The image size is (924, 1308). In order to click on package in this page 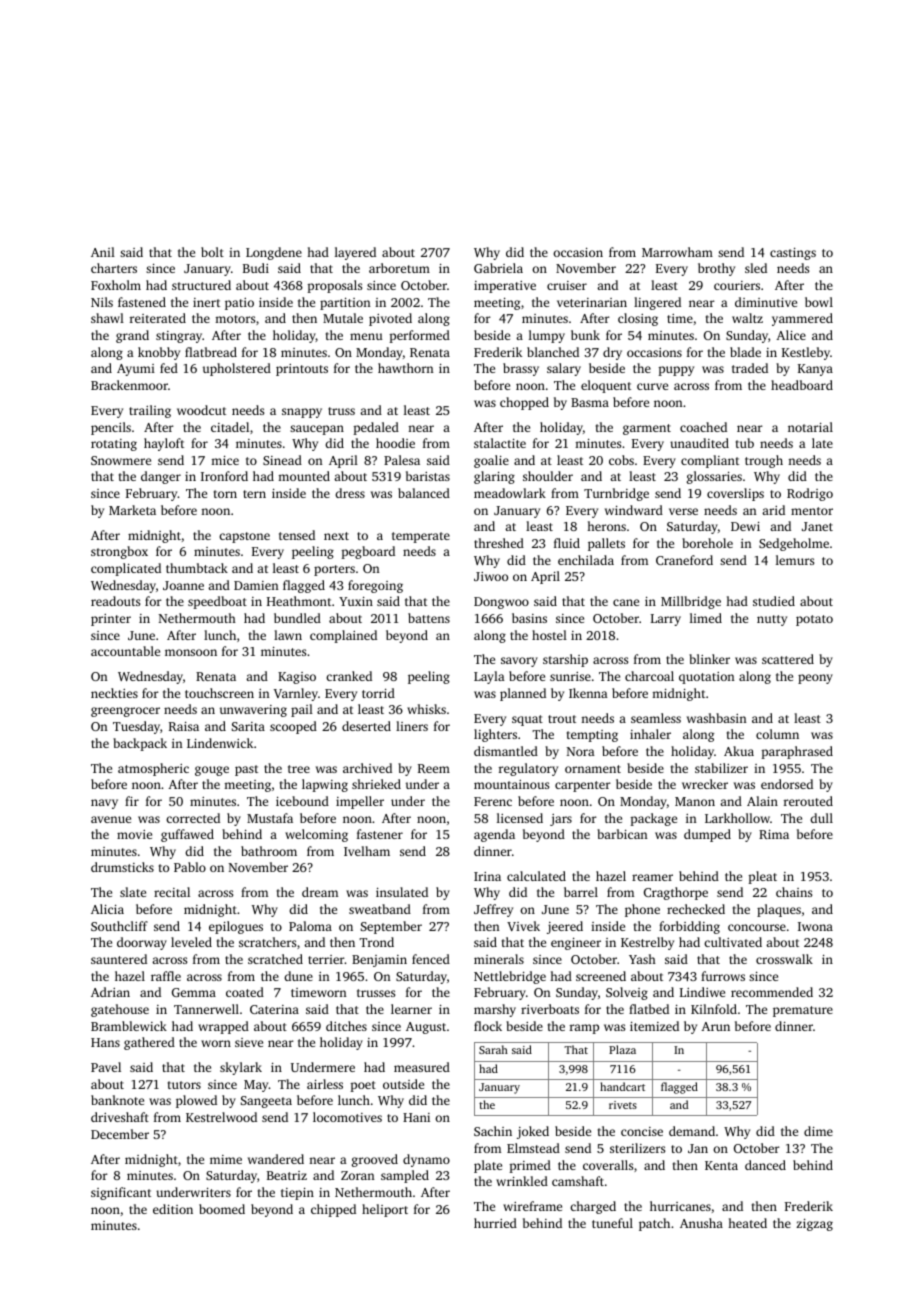, I will do `click(653, 819)`.
